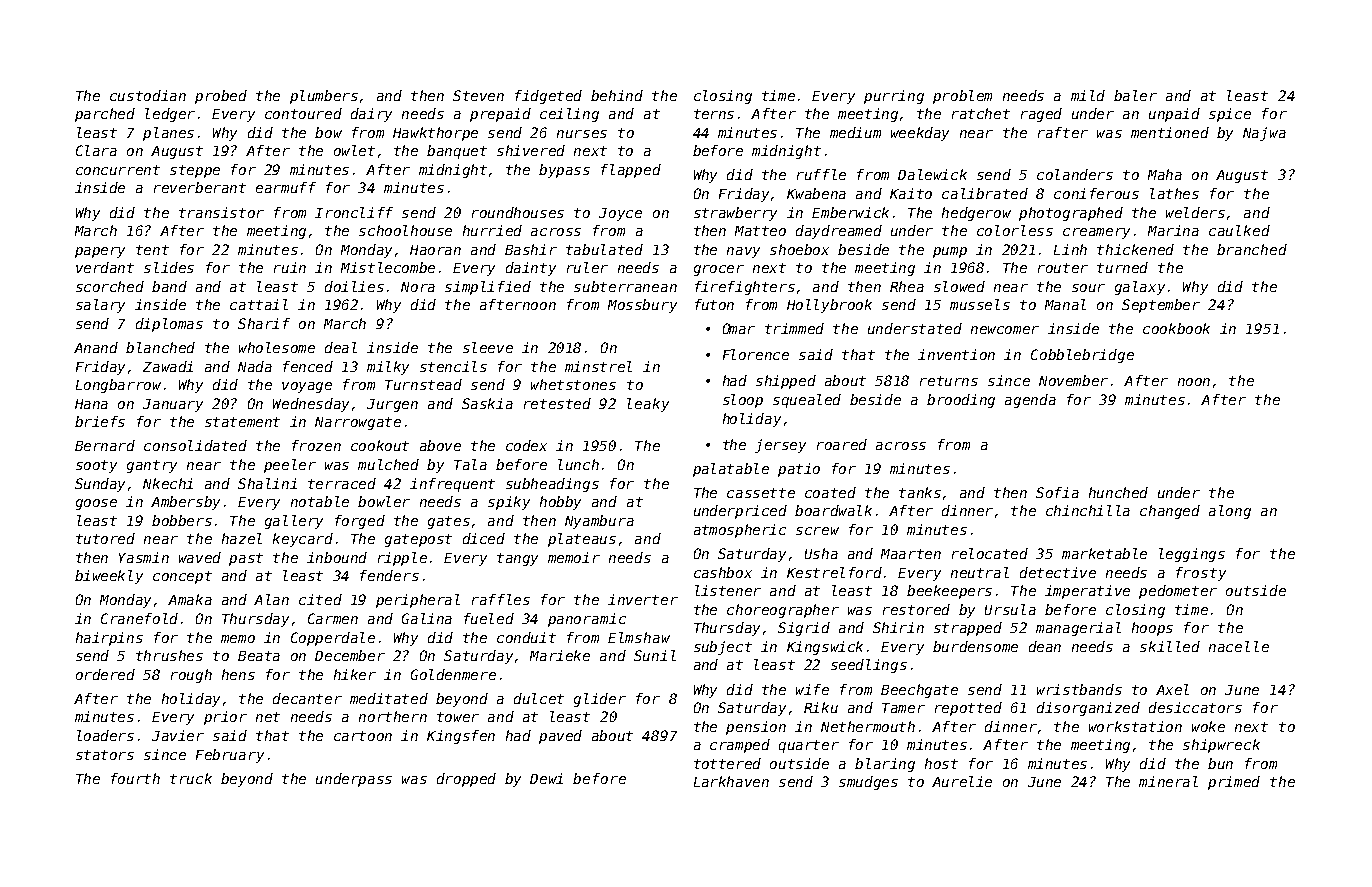  What do you see at coordinates (488, 347) in the screenshot?
I see `sleeve` at bounding box center [488, 347].
